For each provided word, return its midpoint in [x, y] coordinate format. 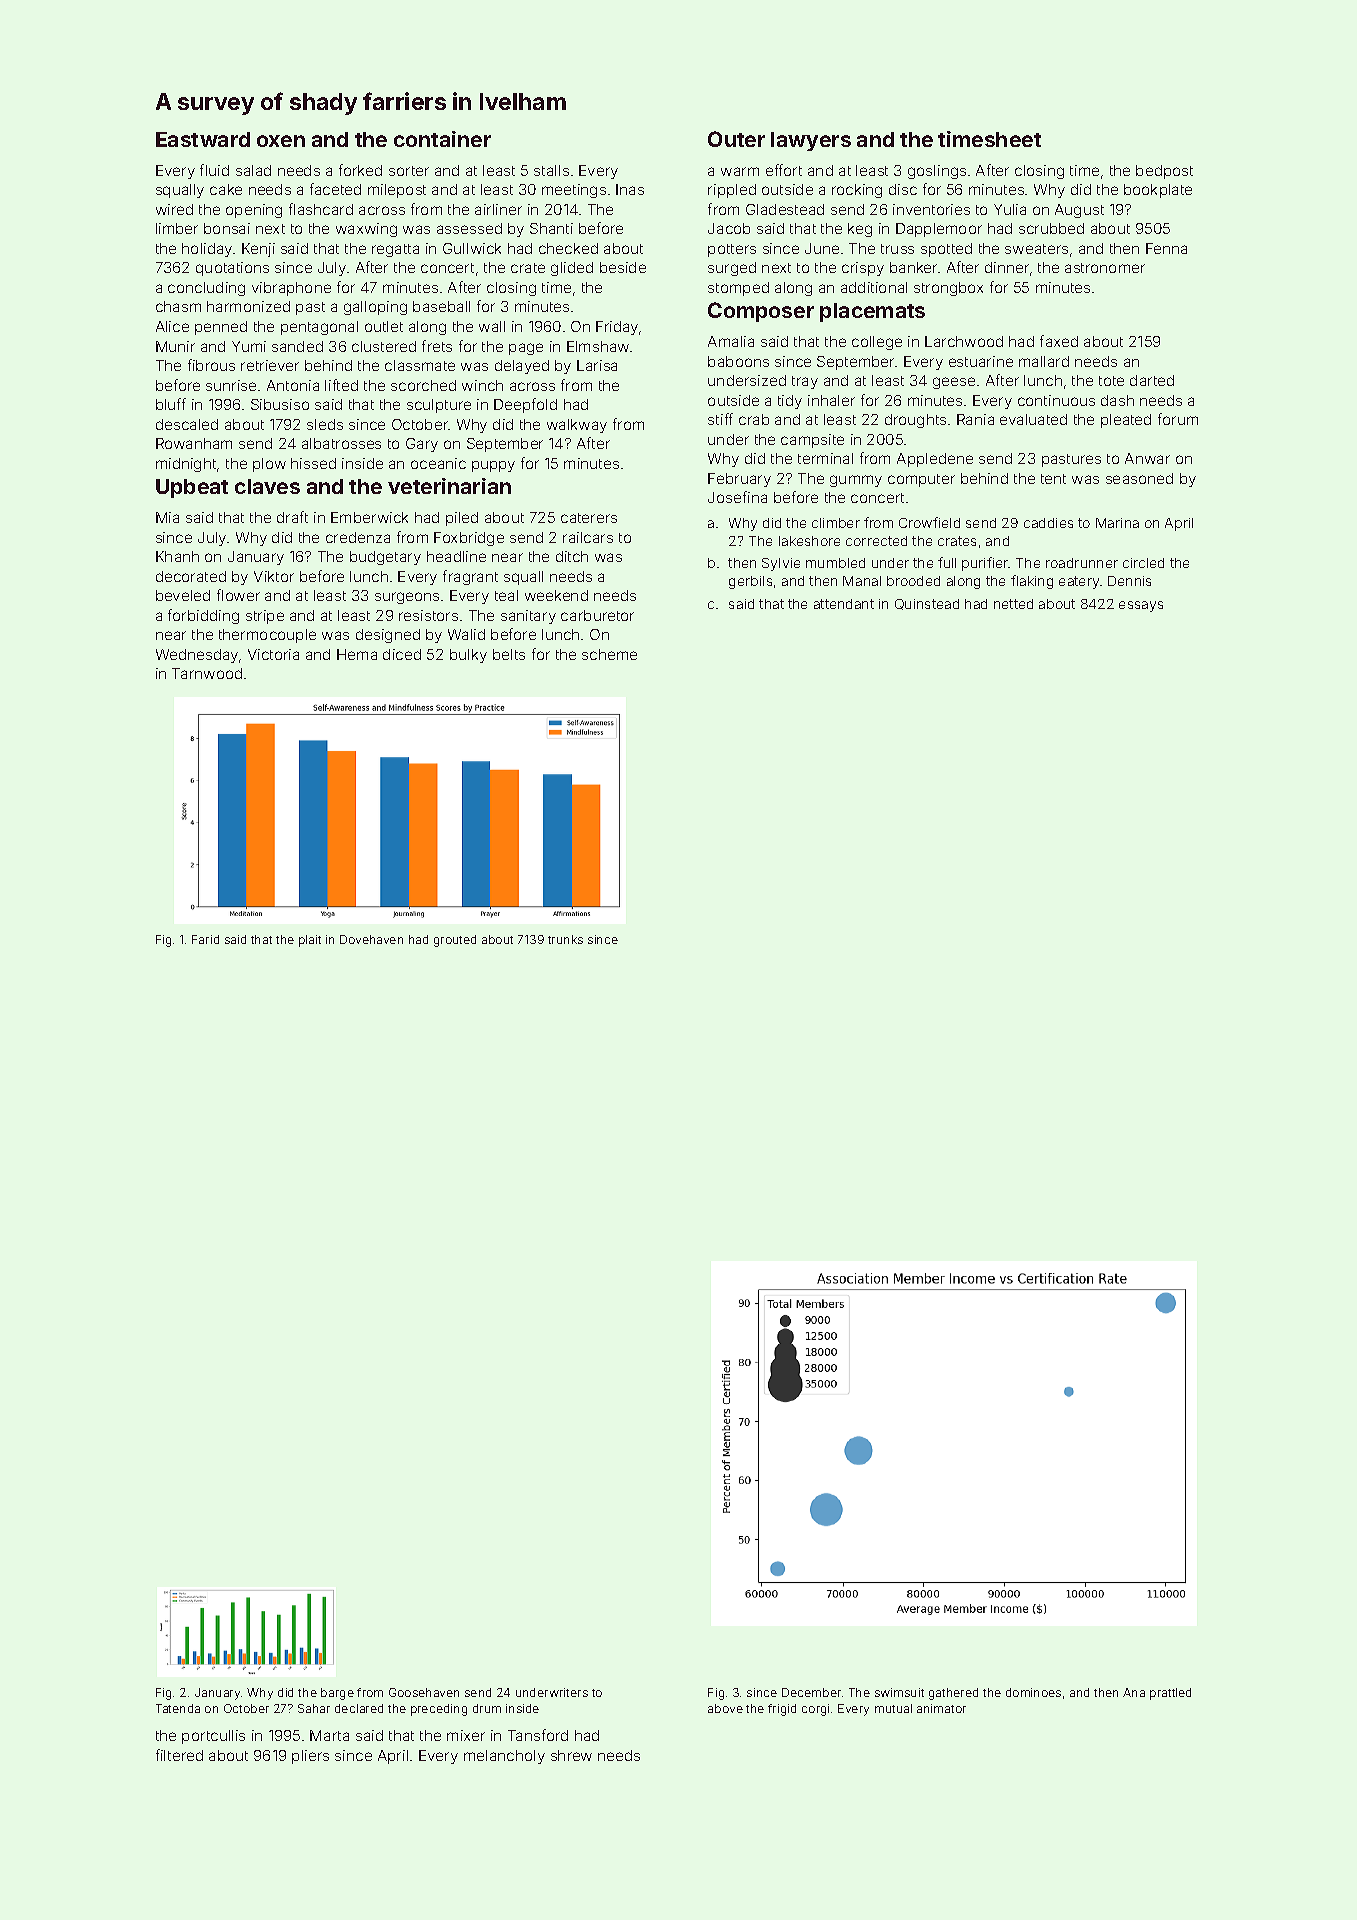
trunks [565, 939]
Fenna [1166, 248]
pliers [310, 1757]
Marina [1117, 523]
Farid [205, 939]
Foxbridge [469, 539]
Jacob [729, 228]
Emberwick [369, 517]
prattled [1170, 1694]
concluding [206, 289]
